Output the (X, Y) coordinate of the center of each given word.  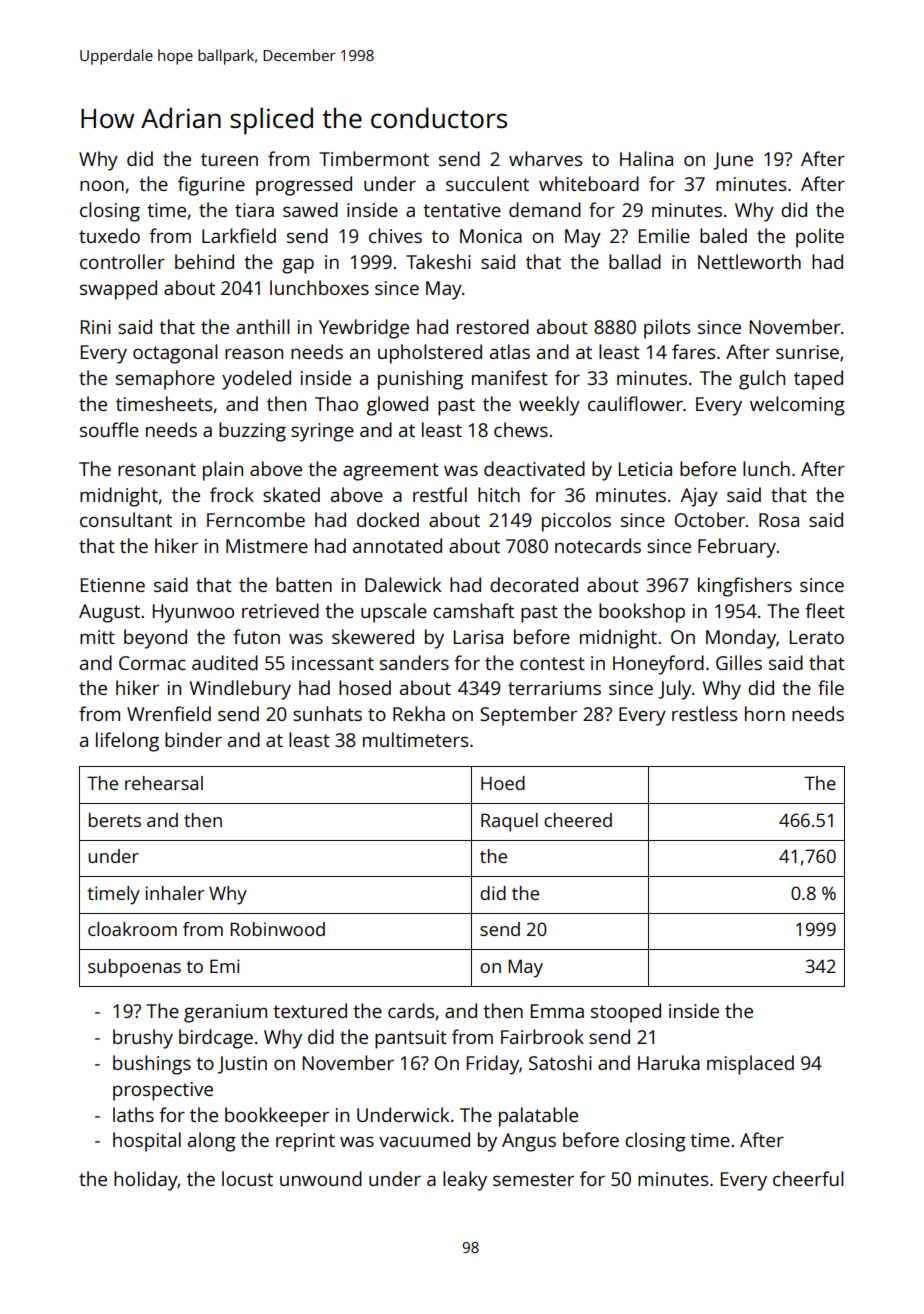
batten (304, 584)
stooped (626, 1013)
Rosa (779, 520)
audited (225, 662)
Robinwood (277, 929)
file (831, 687)
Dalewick (403, 584)
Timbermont (374, 158)
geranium (225, 1013)
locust (247, 1178)
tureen (229, 159)
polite (820, 238)
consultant (126, 519)
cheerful (808, 1178)
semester (533, 1179)
